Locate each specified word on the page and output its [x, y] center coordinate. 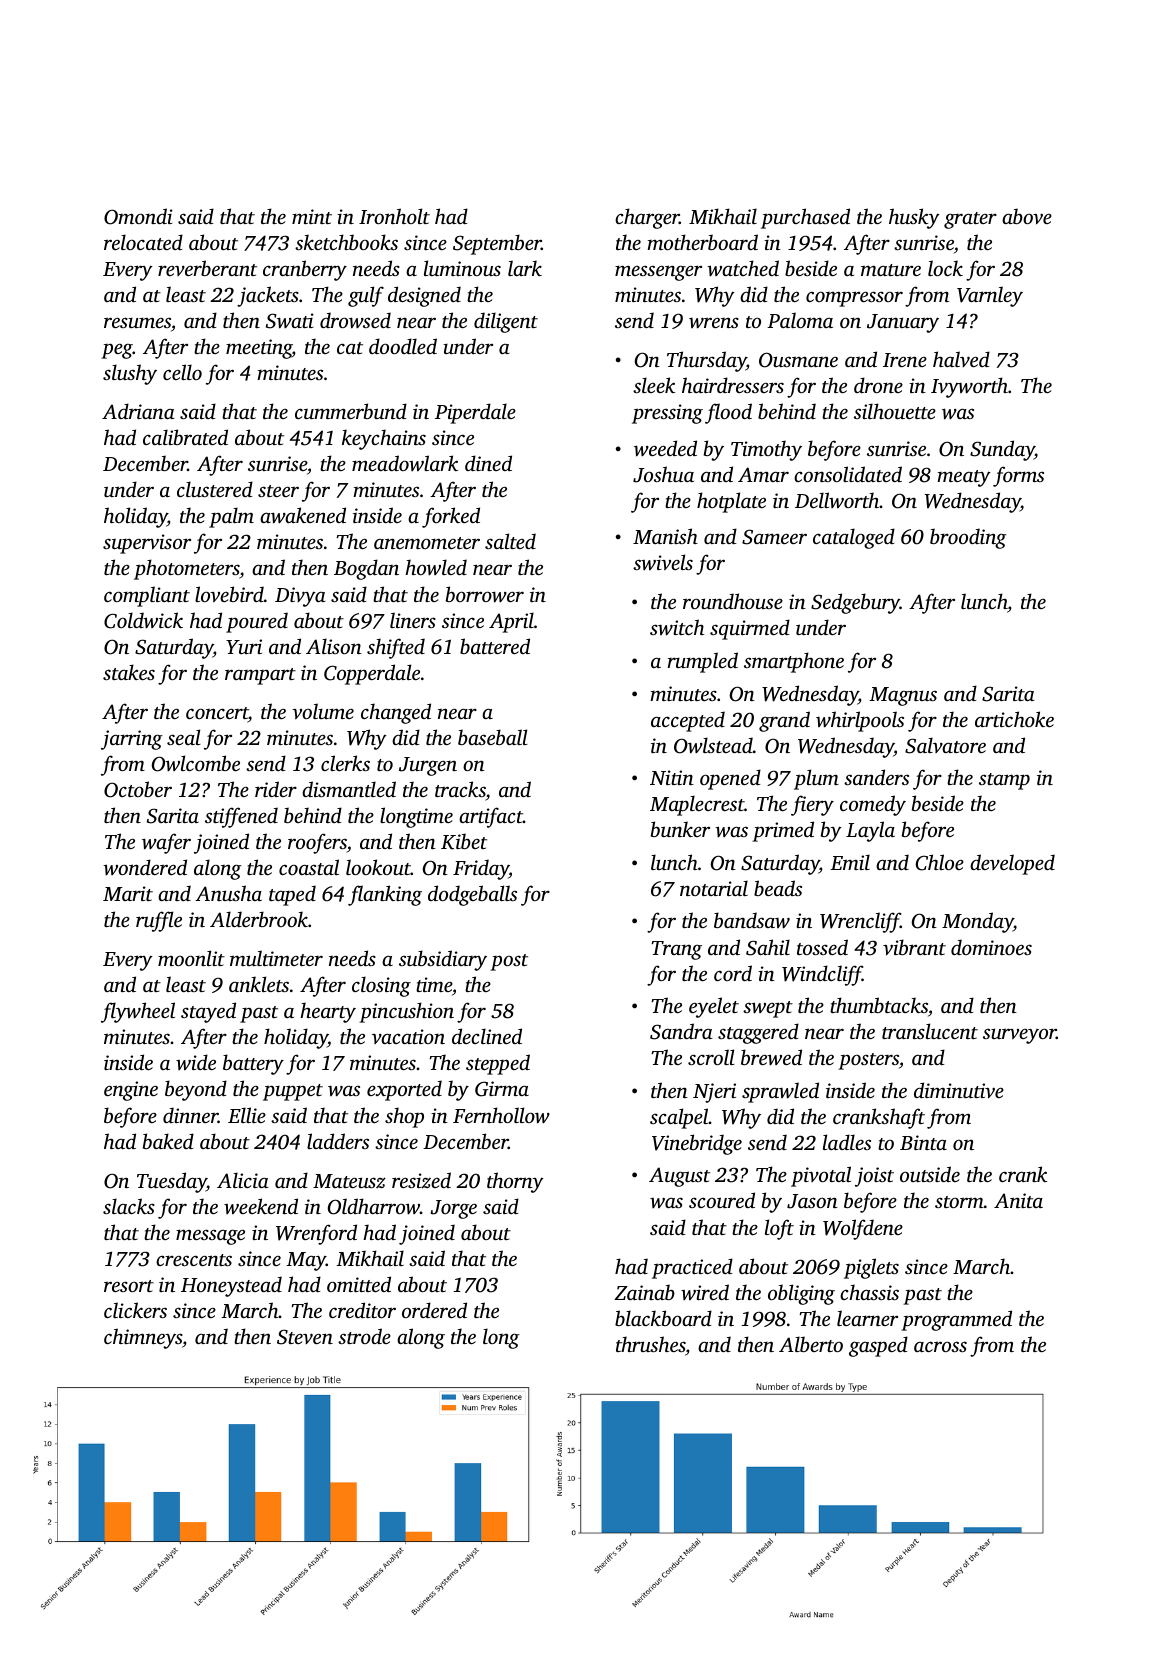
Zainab [644, 1292]
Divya [300, 597]
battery [253, 1064]
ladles [847, 1142]
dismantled [349, 789]
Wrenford [316, 1234]
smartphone [794, 662]
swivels [663, 562]
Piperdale [475, 413]
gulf [366, 296]
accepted [688, 721]
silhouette [895, 411]
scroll [711, 1057]
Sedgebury [855, 603]
